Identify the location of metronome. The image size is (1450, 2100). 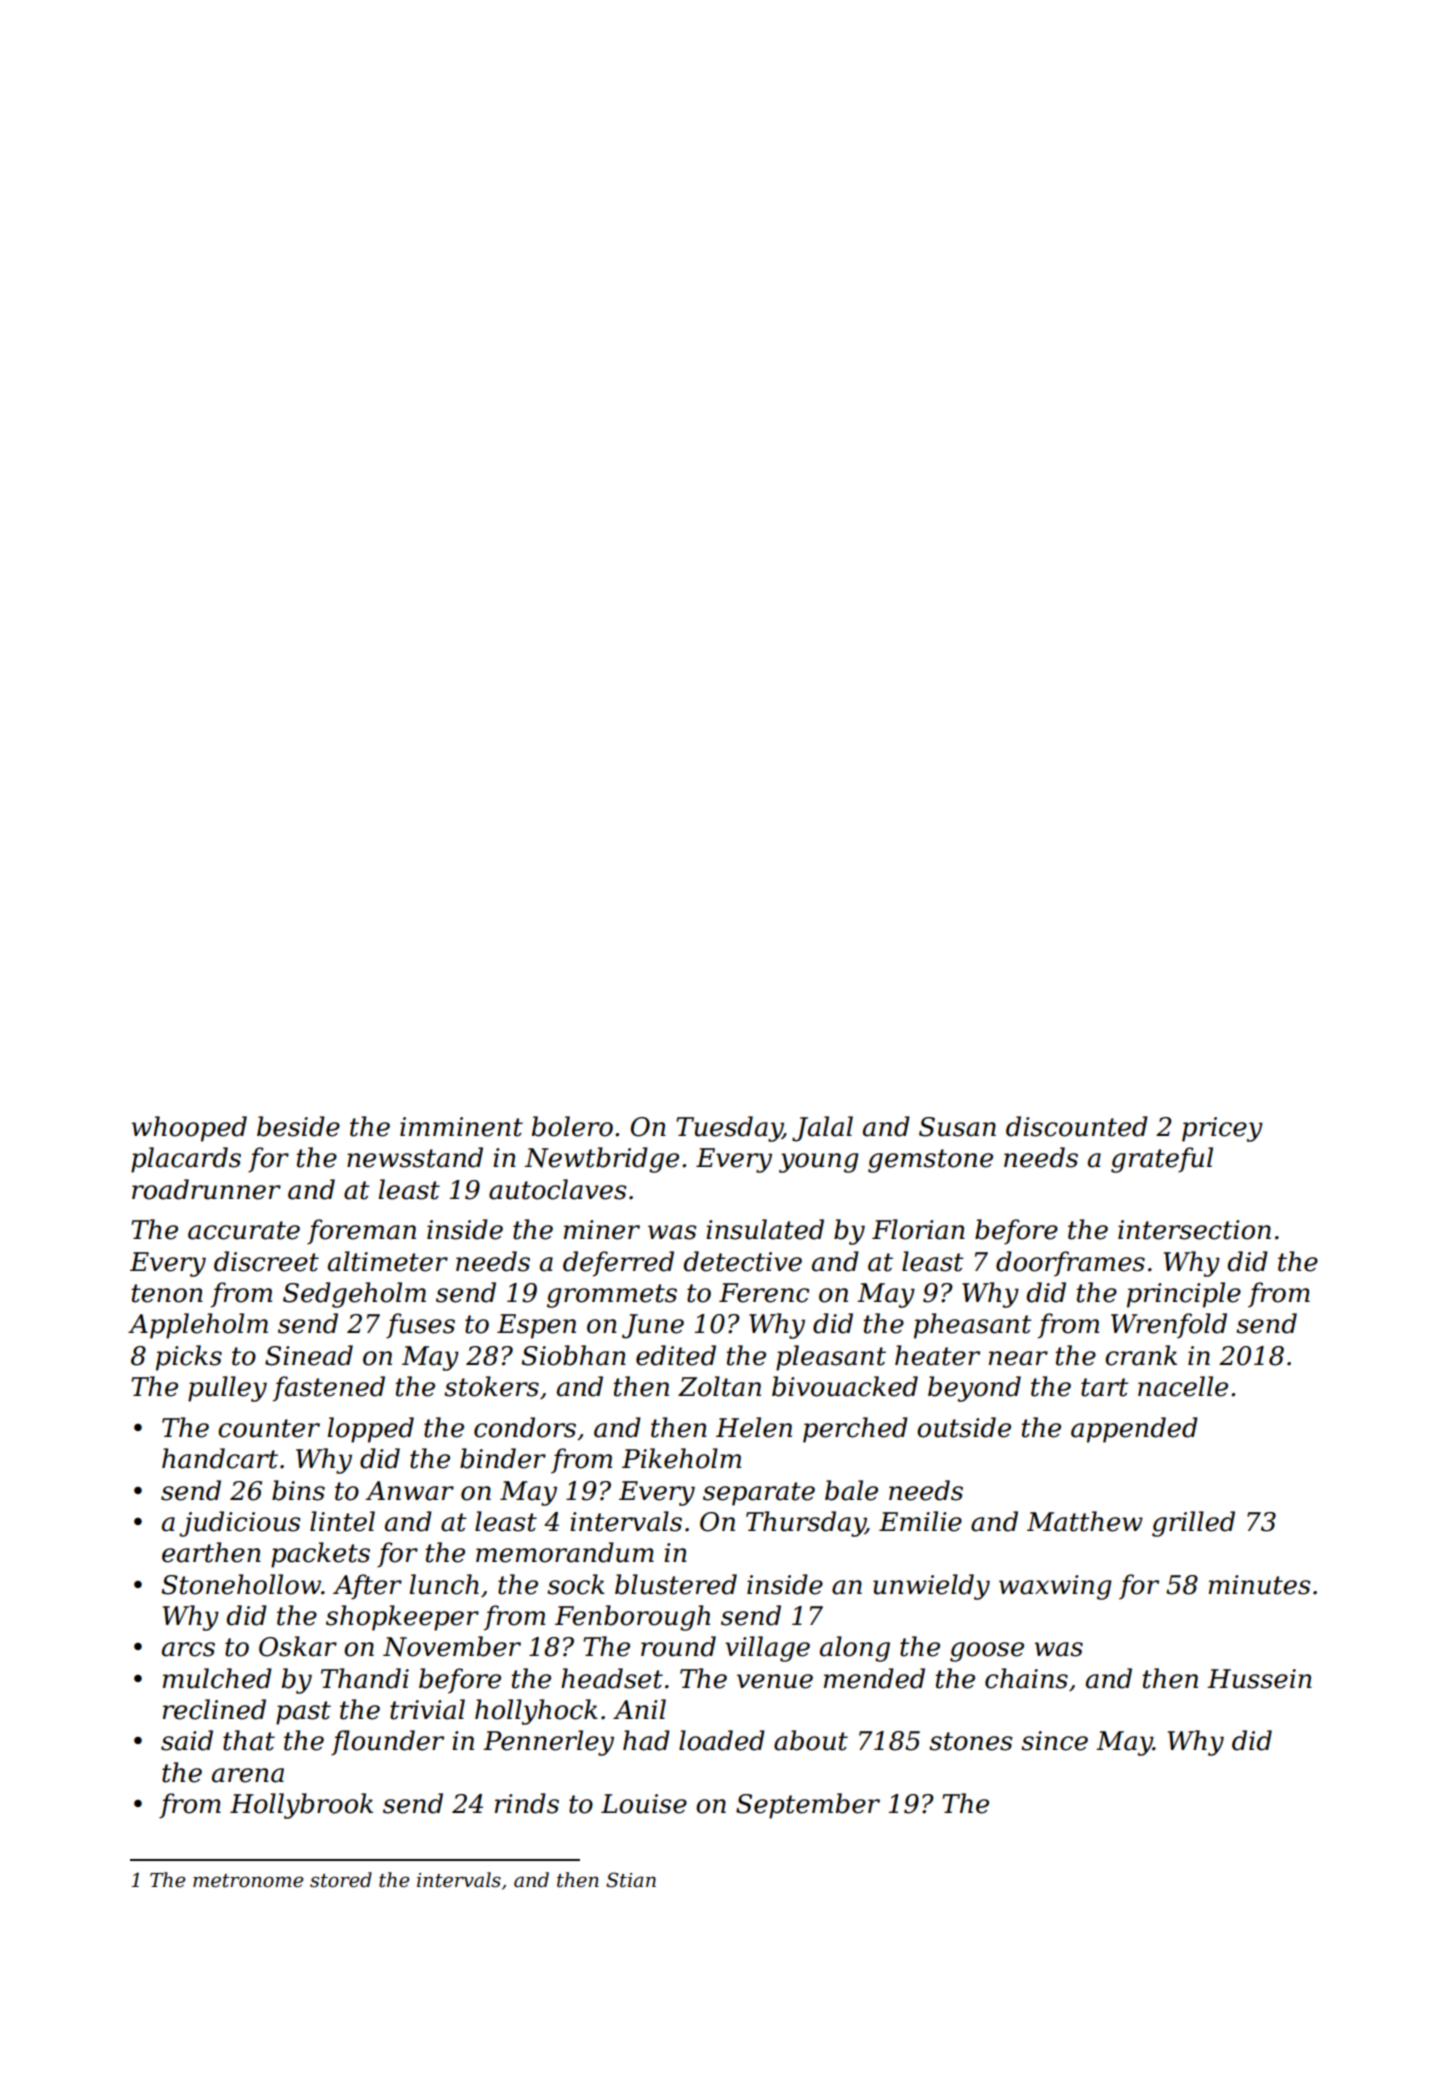
(248, 1881).
